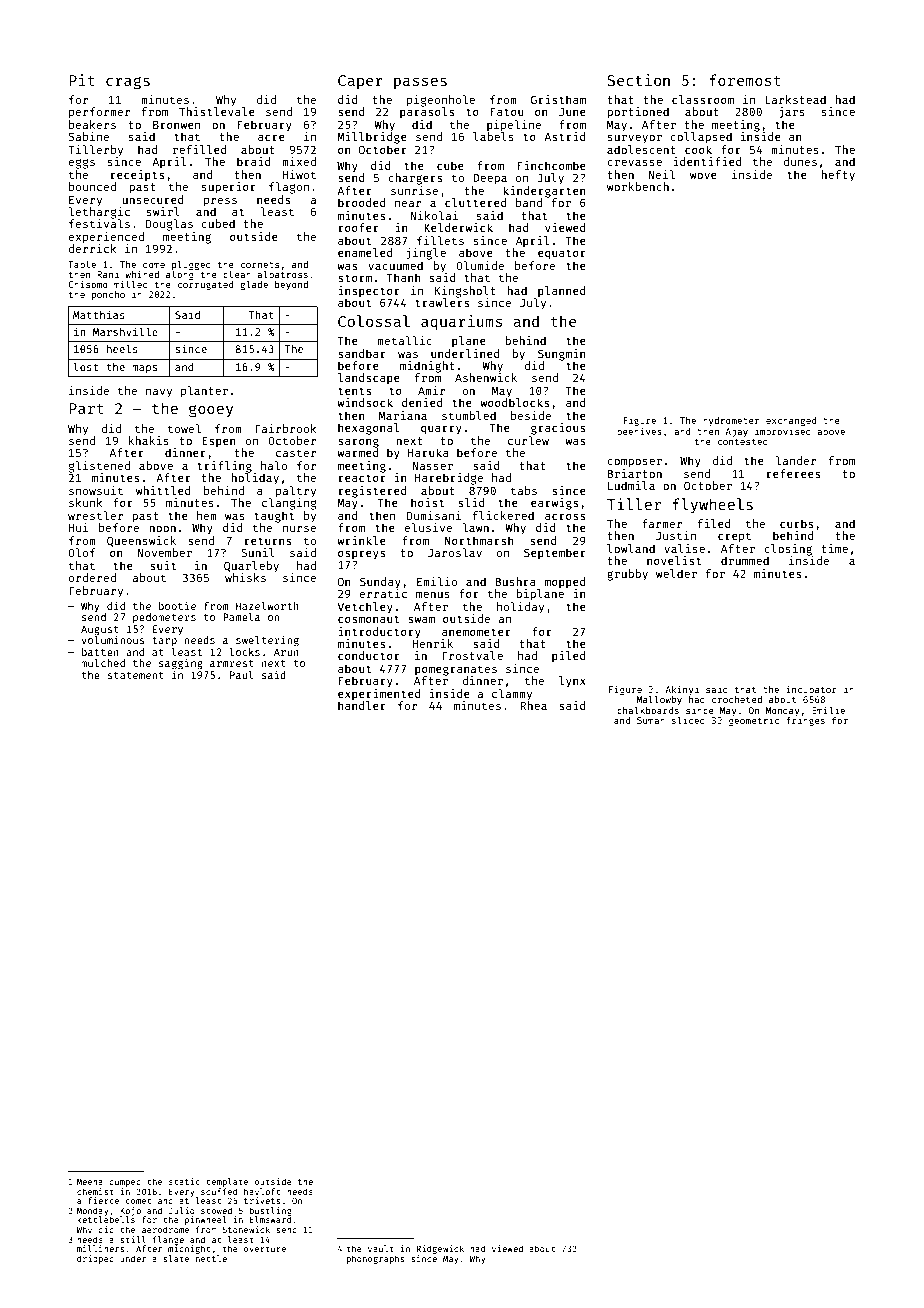 The image size is (924, 1308). I want to click on Thistlevale, so click(217, 111).
